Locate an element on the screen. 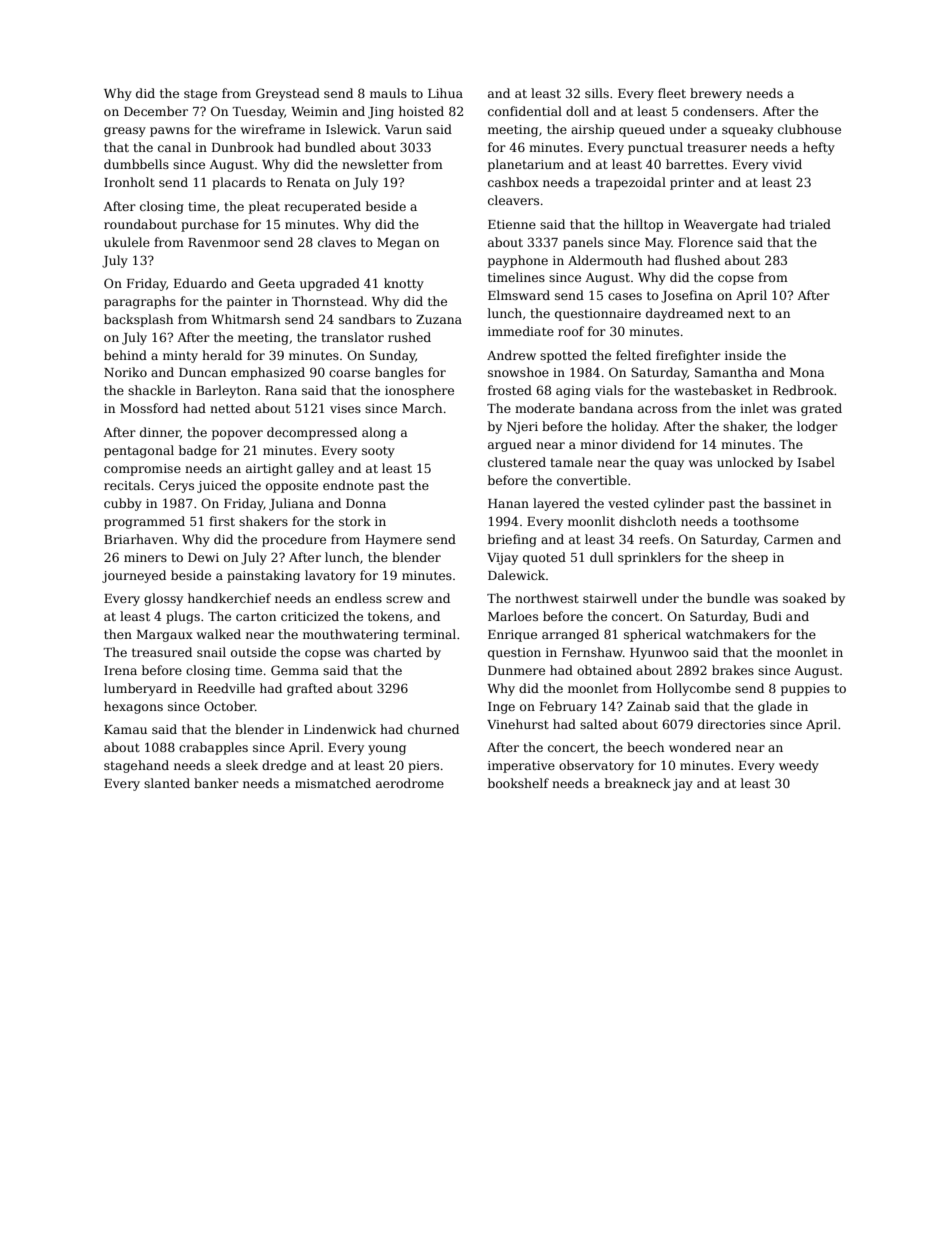 The height and width of the screenshot is (1233, 952). paragraphs is located at coordinates (140, 302).
